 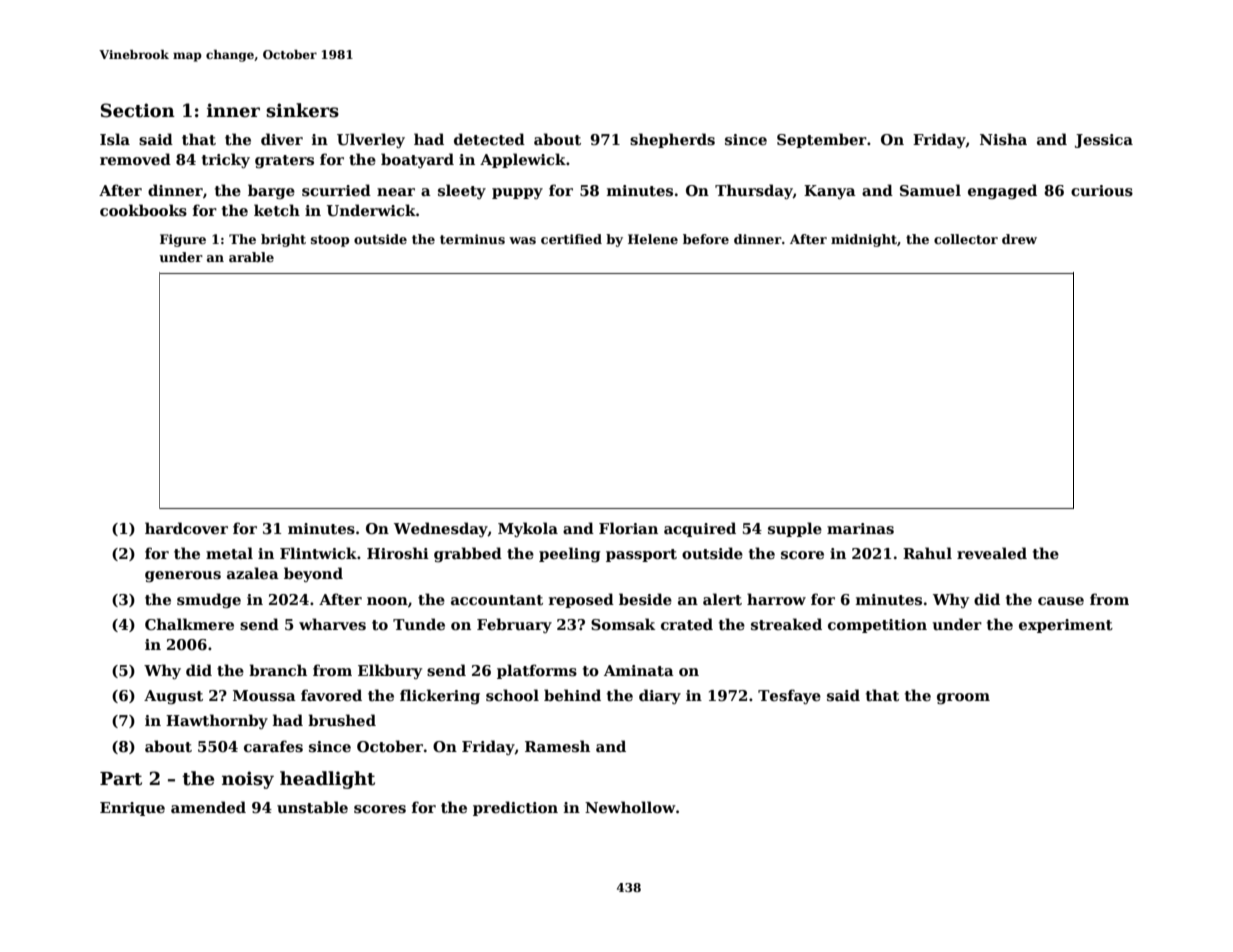 What do you see at coordinates (963, 698) in the screenshot?
I see `groom` at bounding box center [963, 698].
